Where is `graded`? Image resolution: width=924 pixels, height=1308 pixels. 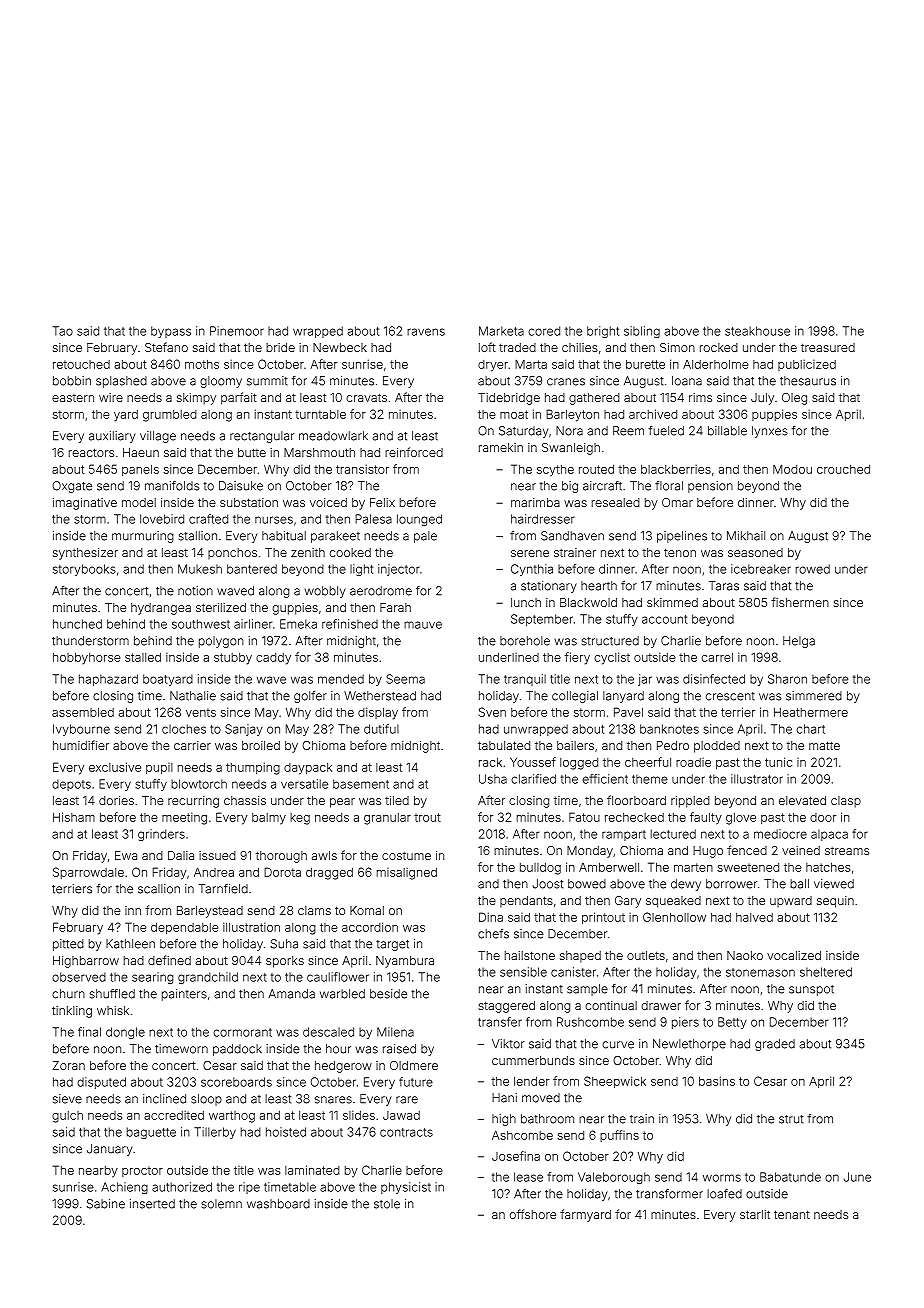 graded is located at coordinates (775, 1045).
